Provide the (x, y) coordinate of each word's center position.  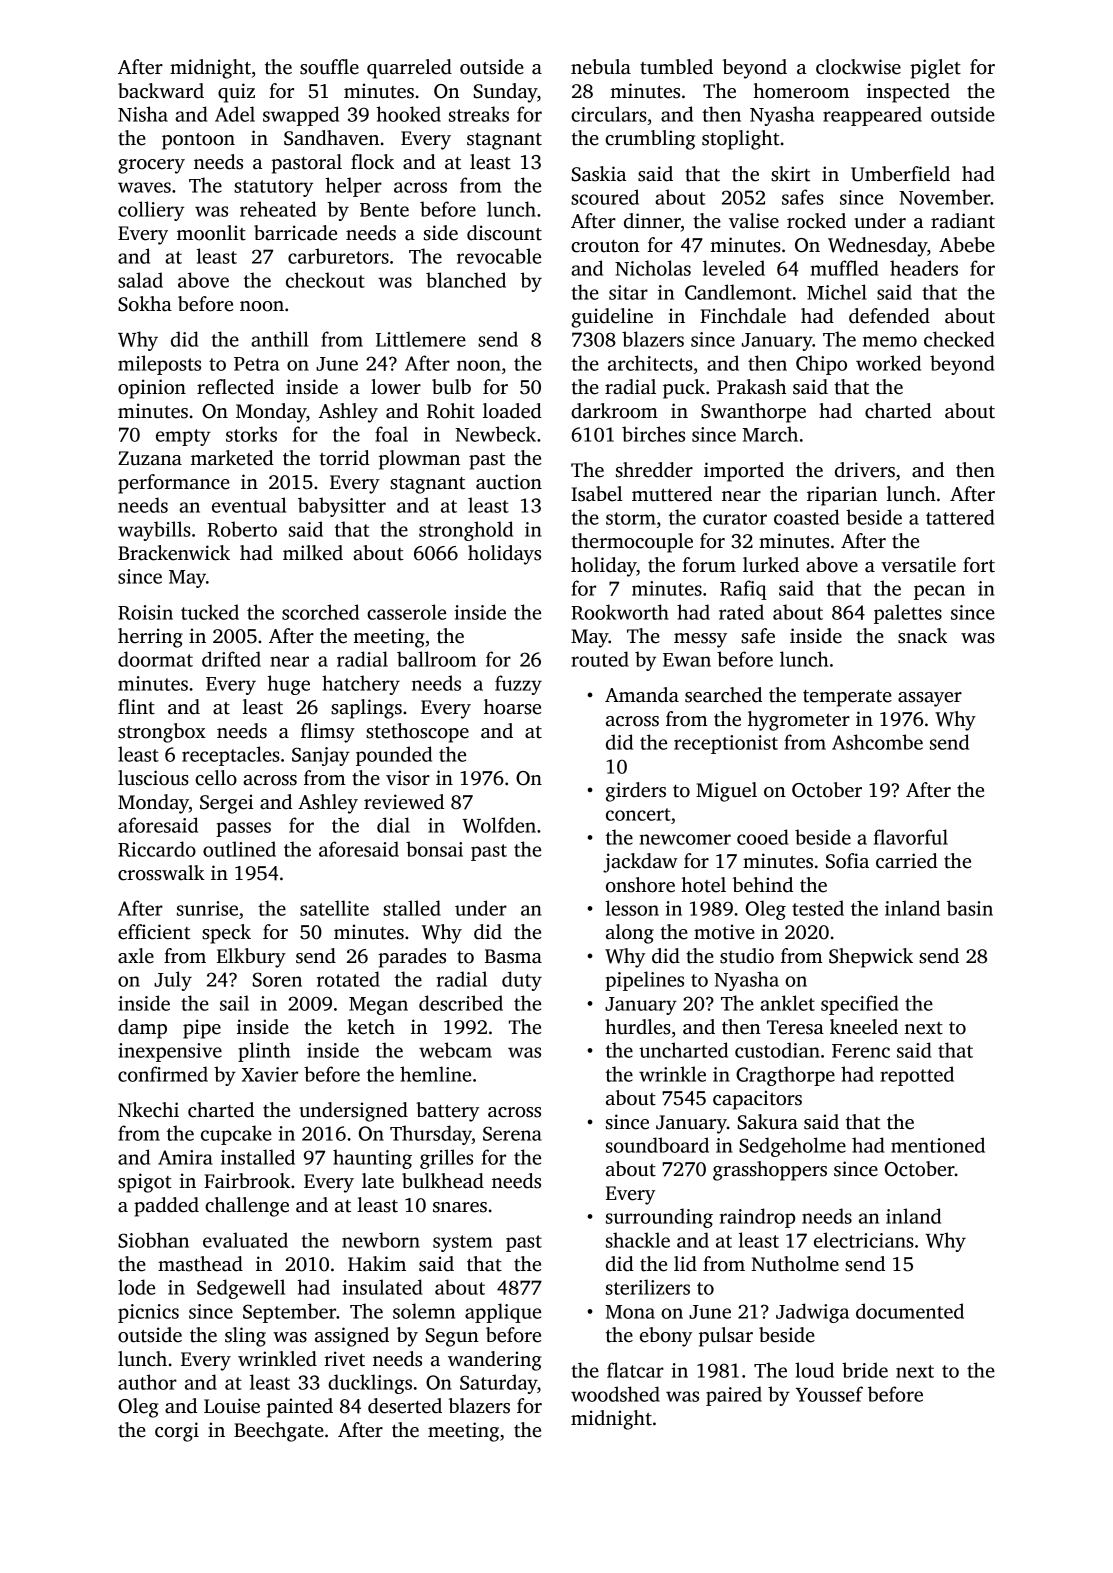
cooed (762, 837)
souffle (329, 67)
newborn (381, 1240)
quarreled (409, 69)
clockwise (858, 67)
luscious (153, 778)
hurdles (638, 1027)
